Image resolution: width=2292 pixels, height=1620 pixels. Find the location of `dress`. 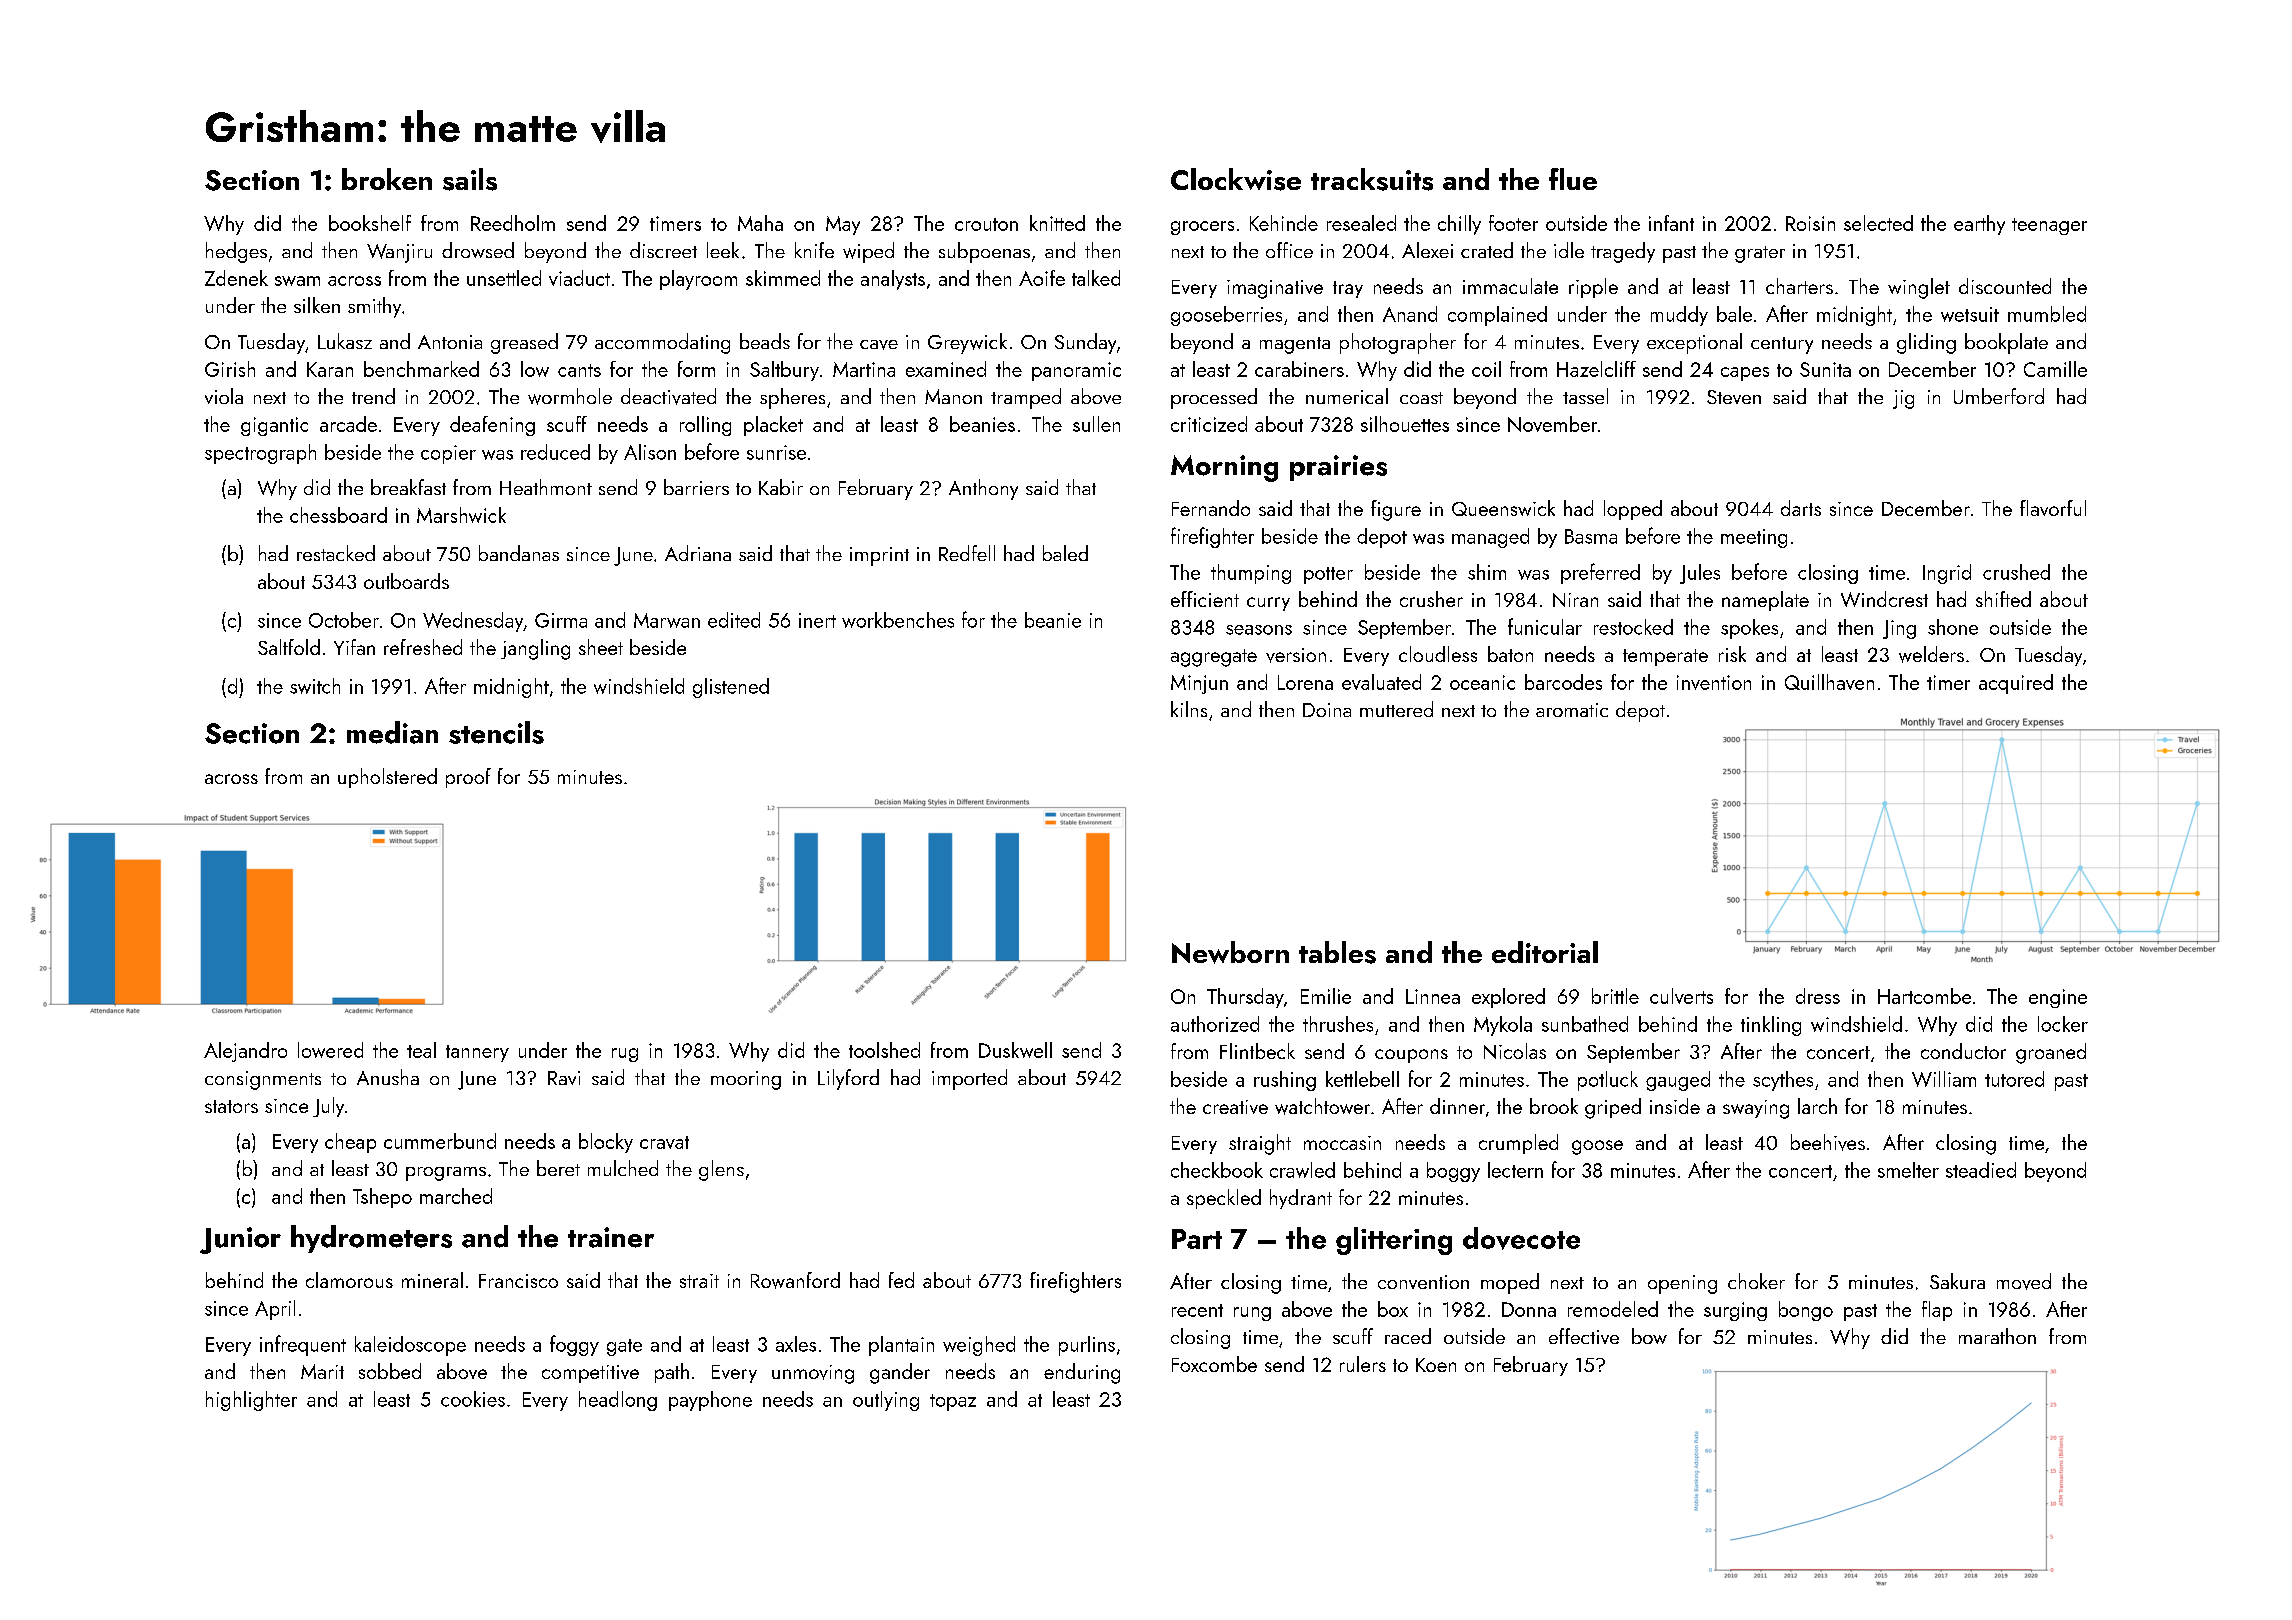

dress is located at coordinates (1818, 996).
